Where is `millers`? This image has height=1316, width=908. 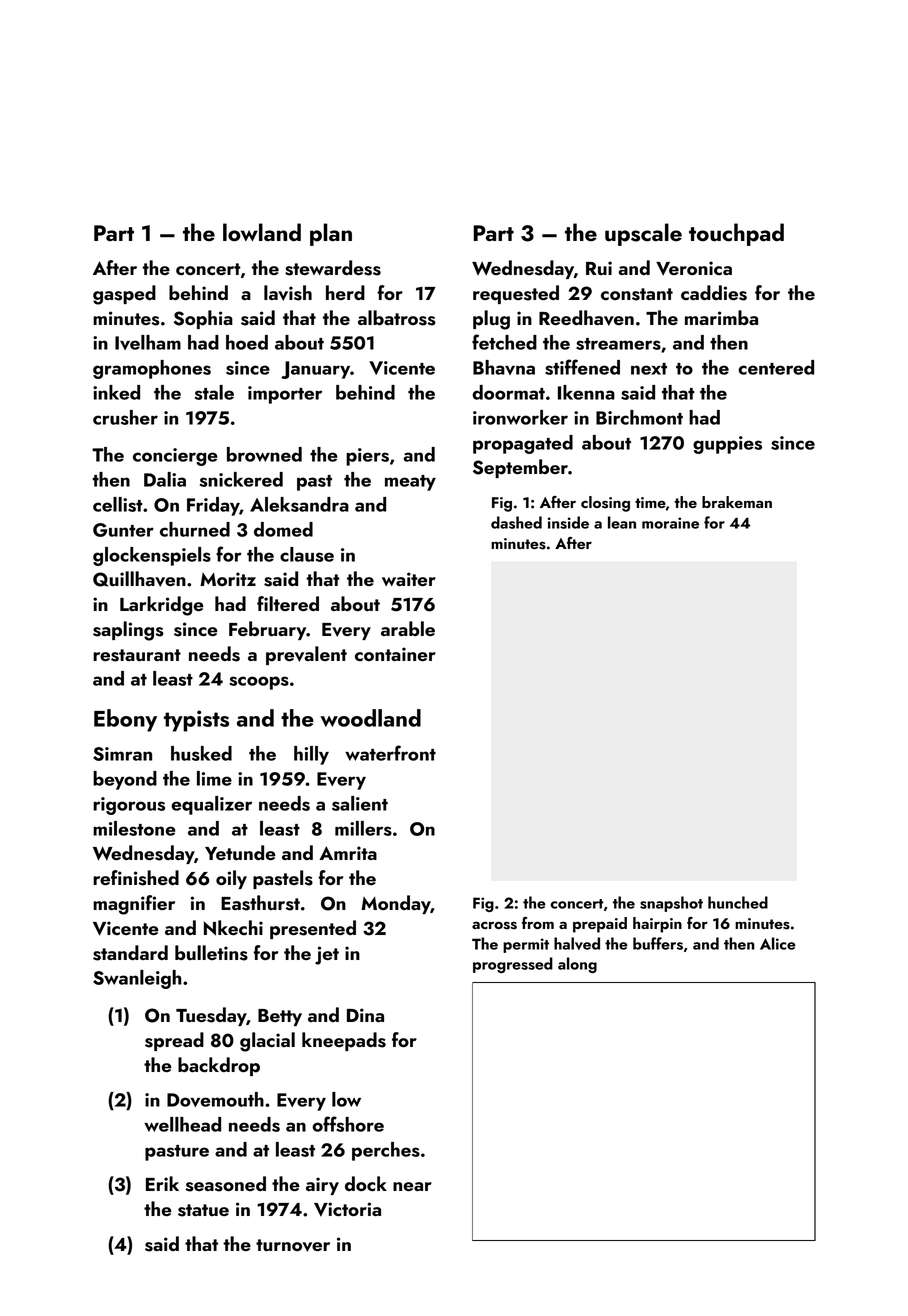
millers is located at coordinates (363, 828).
